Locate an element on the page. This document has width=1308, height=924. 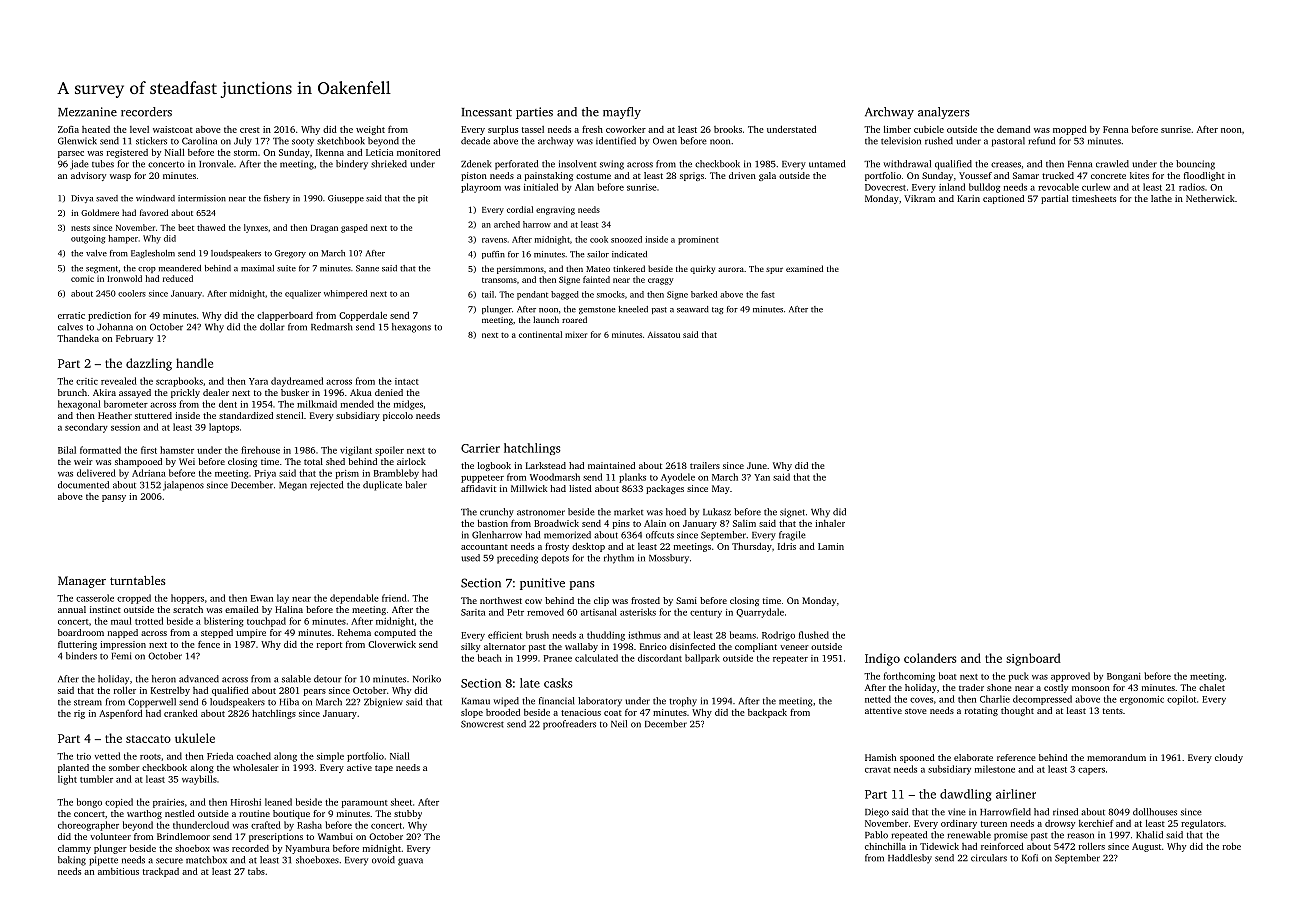
umpire is located at coordinates (251, 633).
